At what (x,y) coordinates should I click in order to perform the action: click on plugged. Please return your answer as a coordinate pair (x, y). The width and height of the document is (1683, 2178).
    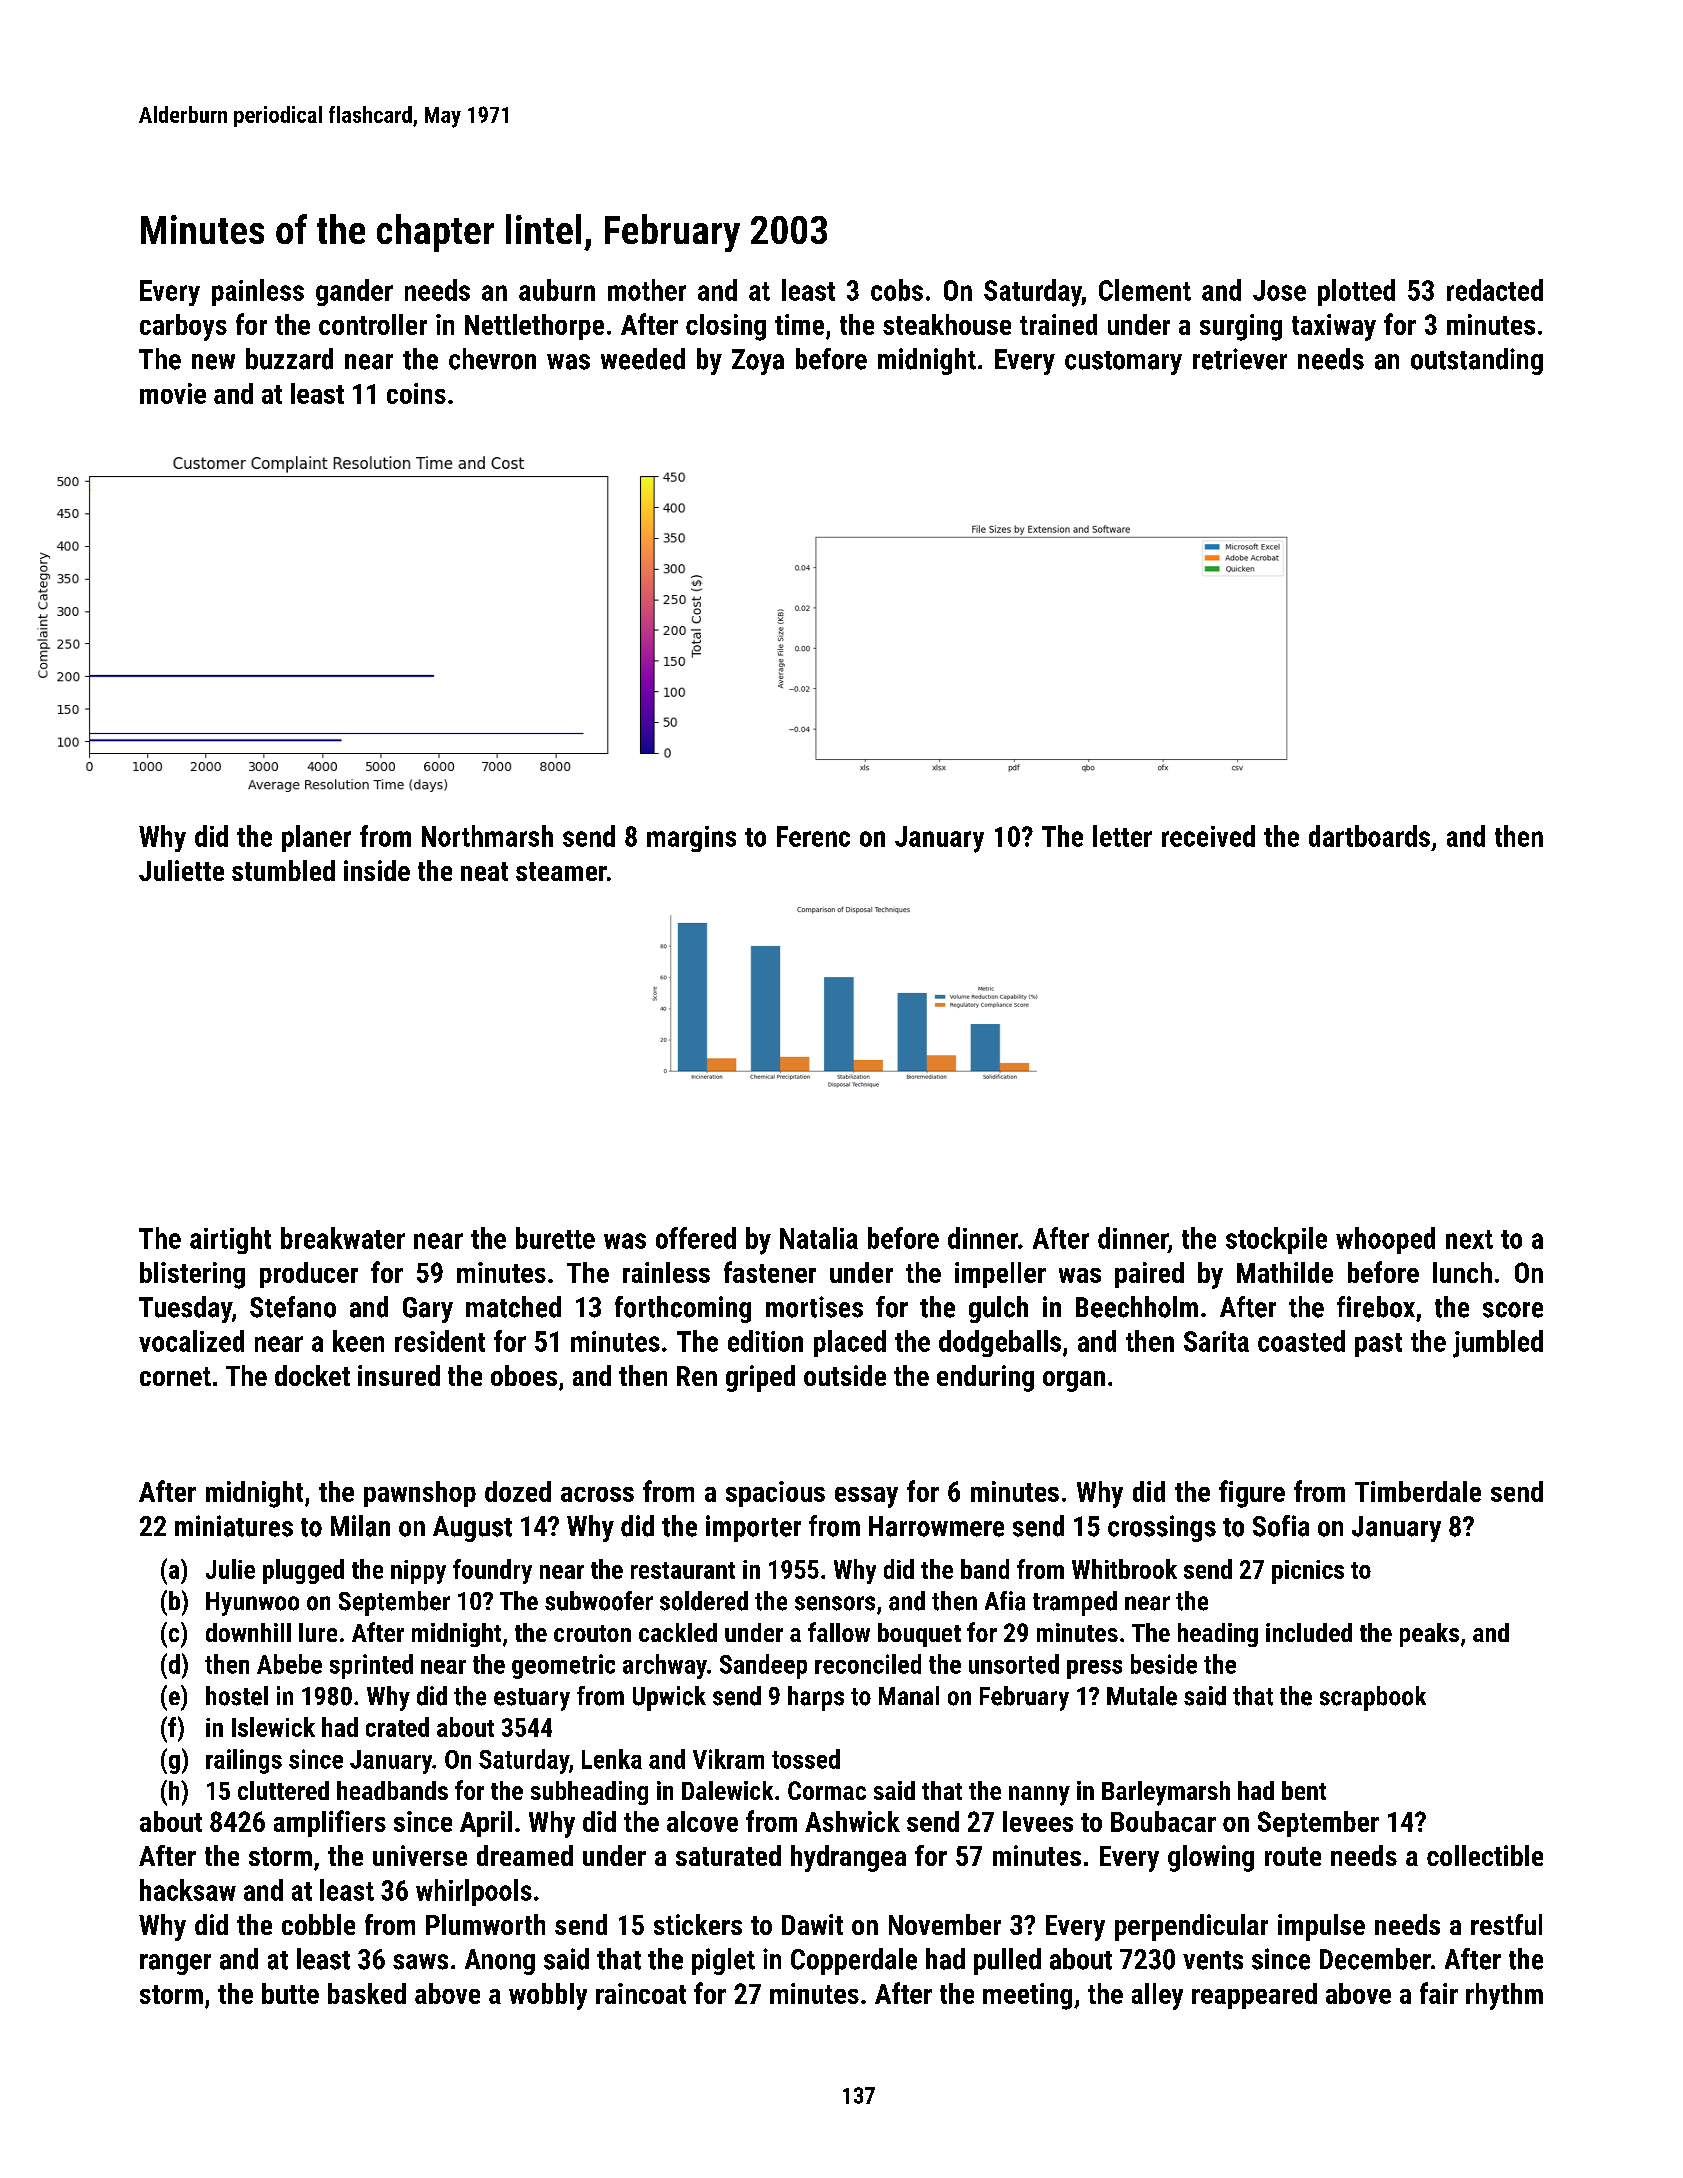
    Looking at the image, I should click on (303, 1571).
